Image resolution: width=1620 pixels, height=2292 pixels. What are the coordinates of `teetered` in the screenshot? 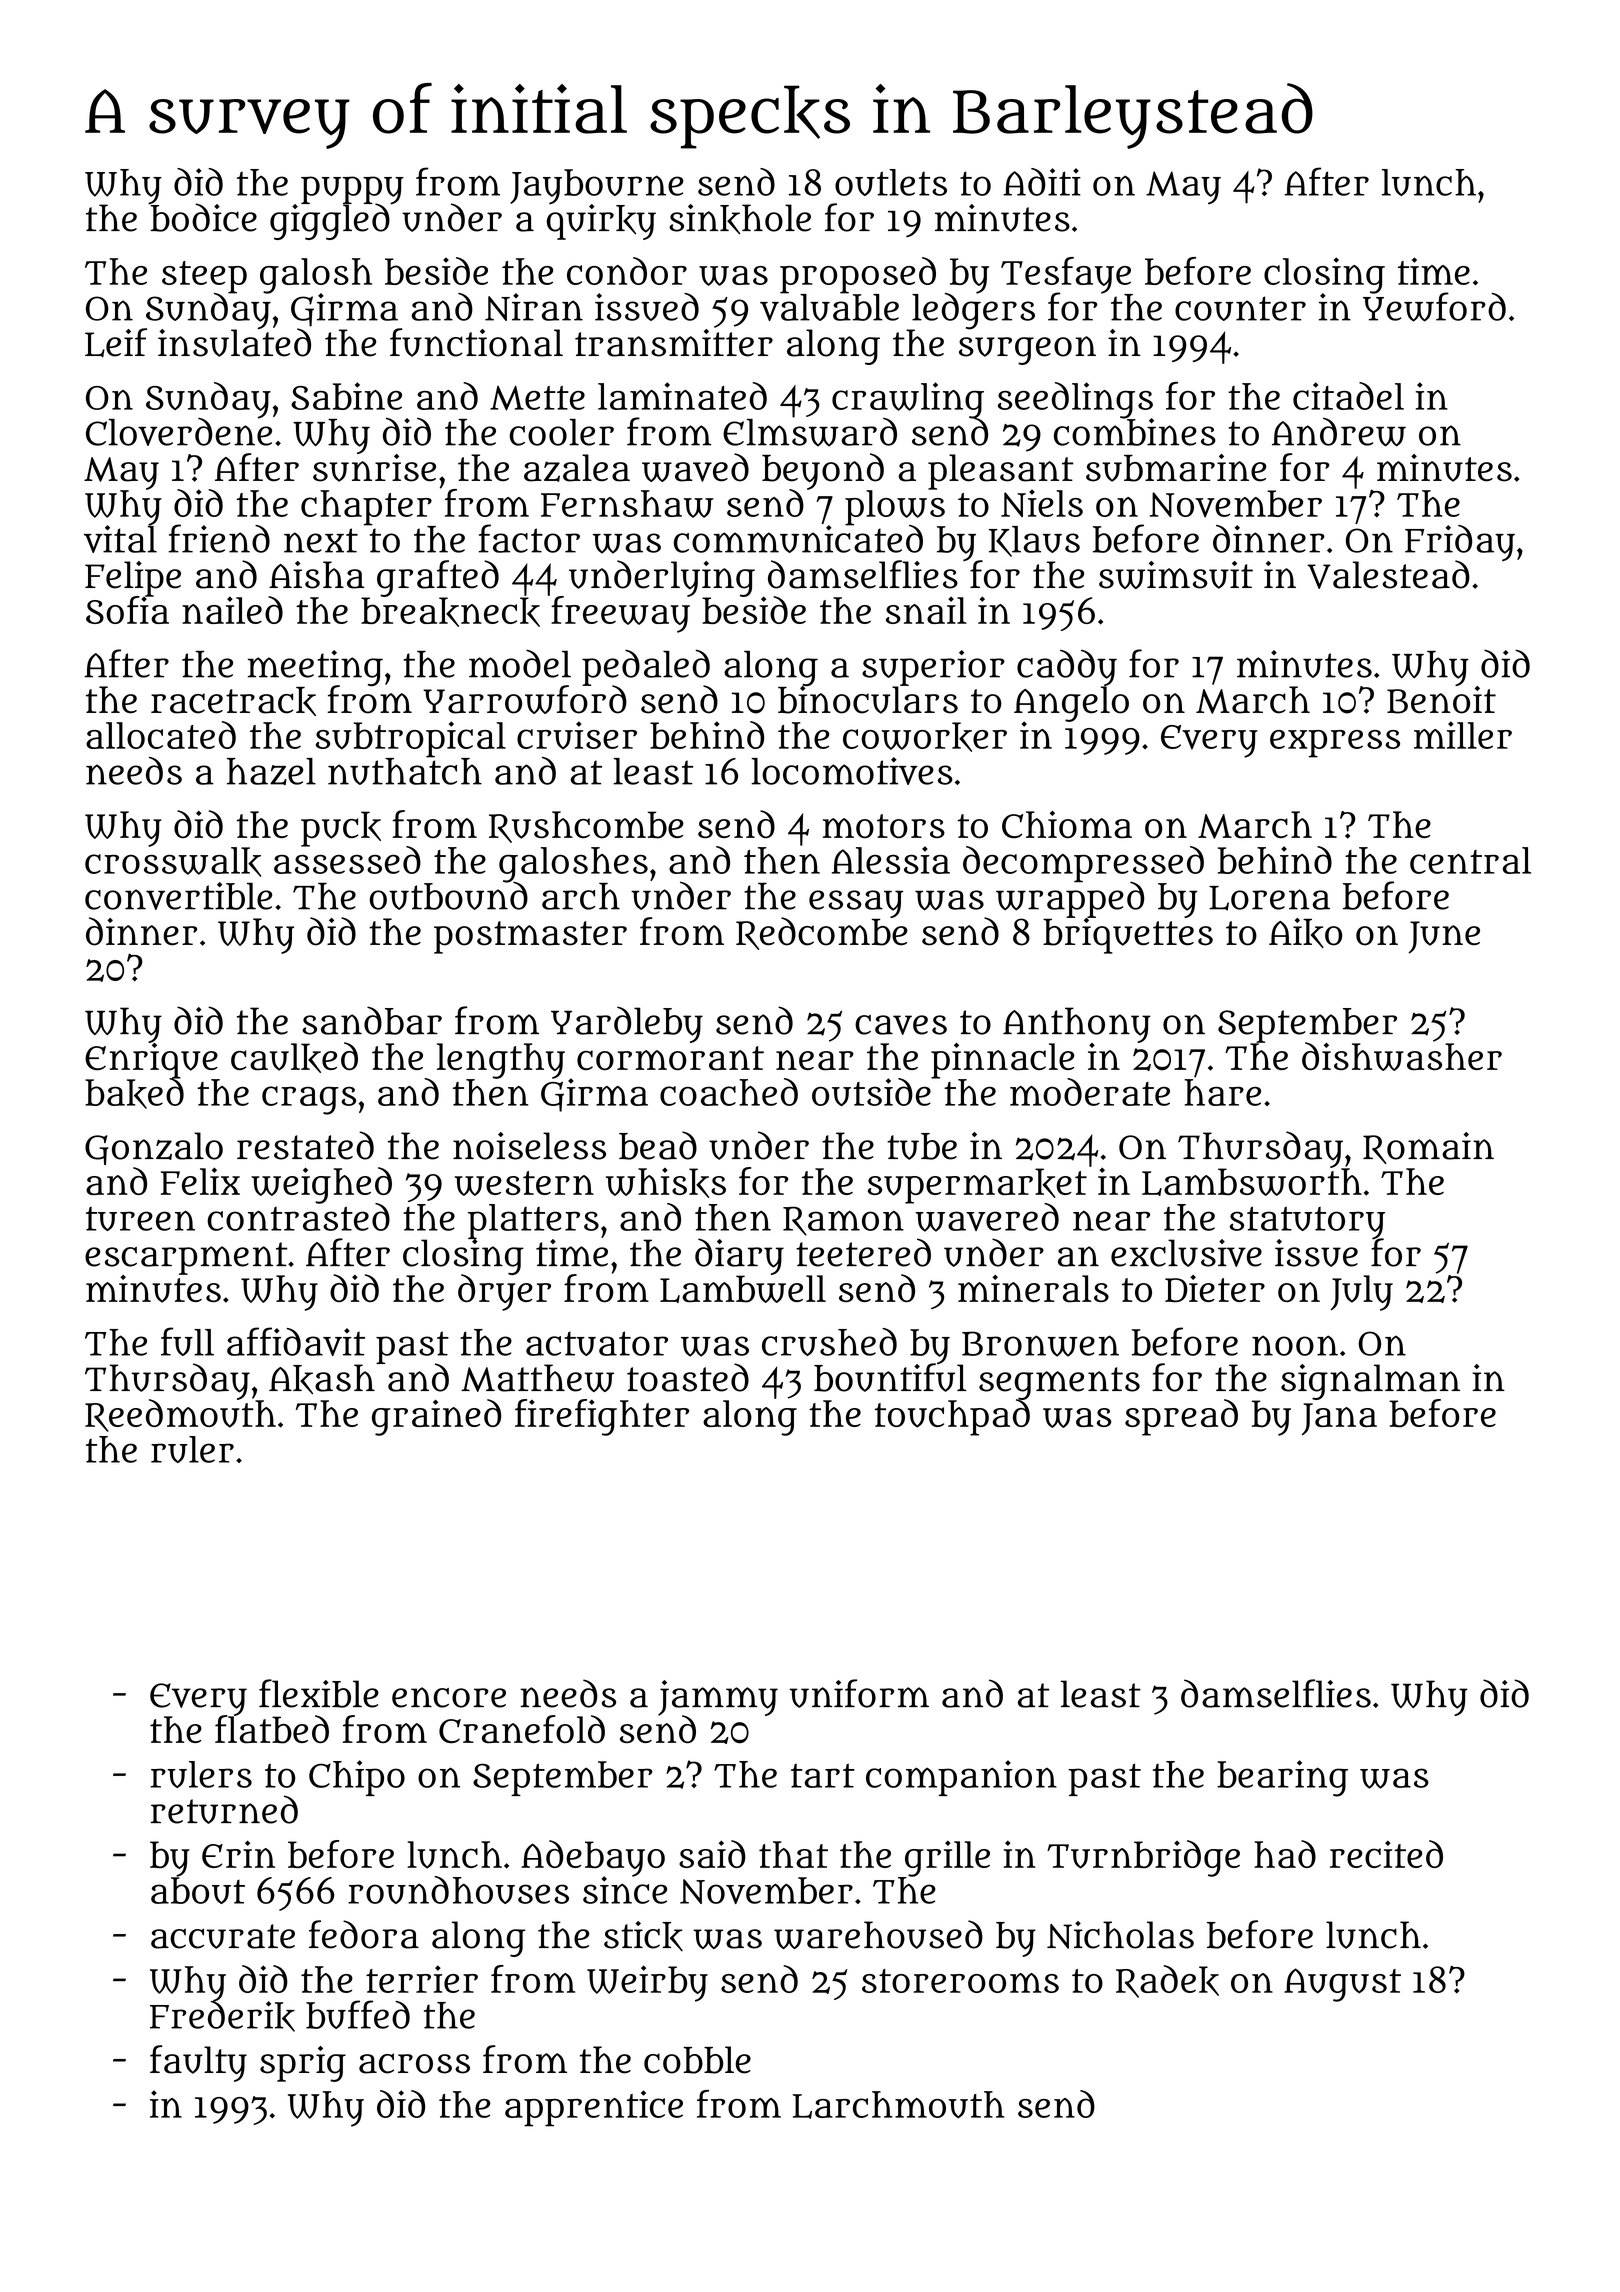 It's located at (863, 1252).
